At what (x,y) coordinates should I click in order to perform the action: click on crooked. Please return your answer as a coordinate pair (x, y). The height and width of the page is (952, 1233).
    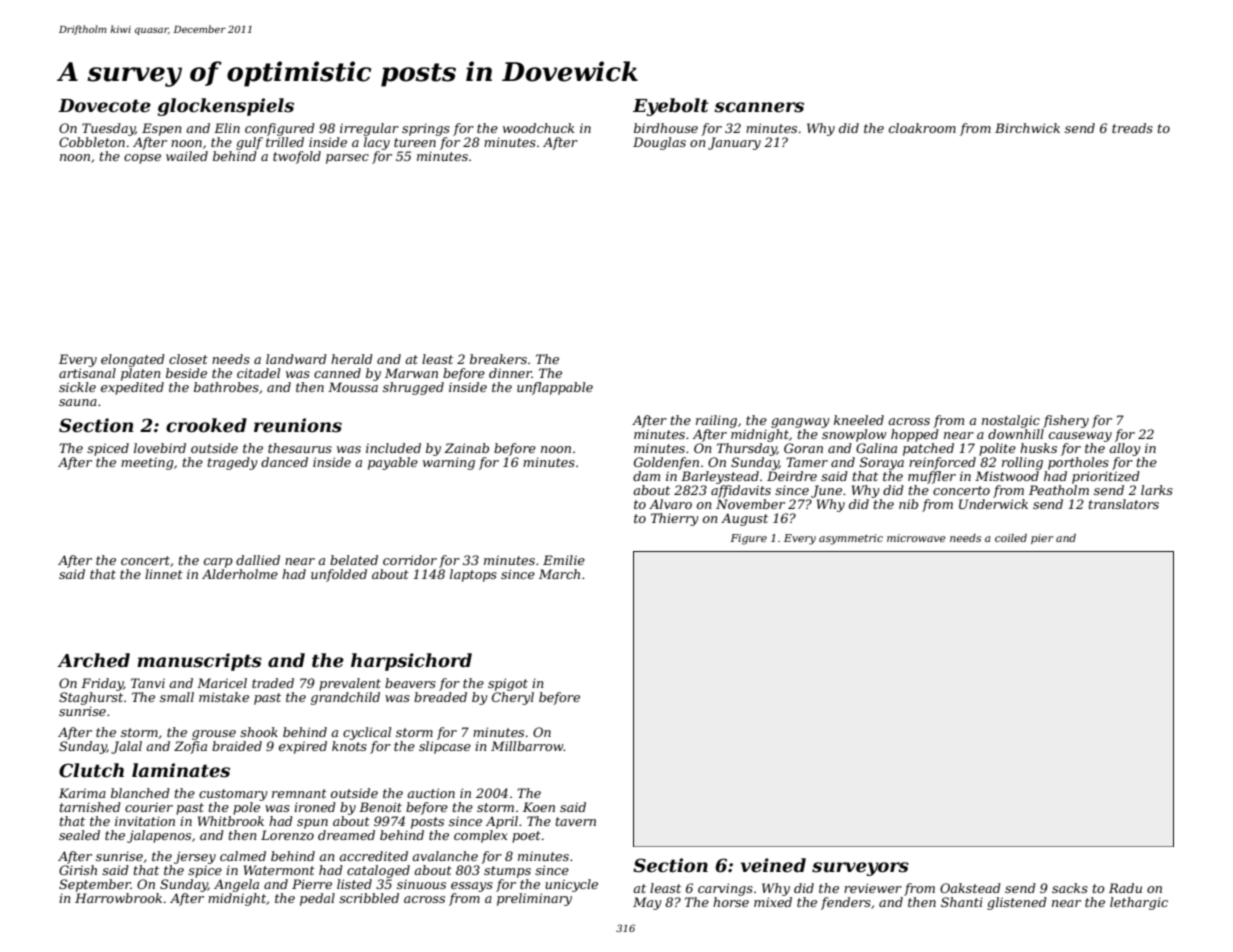
    Looking at the image, I should click on (206, 425).
